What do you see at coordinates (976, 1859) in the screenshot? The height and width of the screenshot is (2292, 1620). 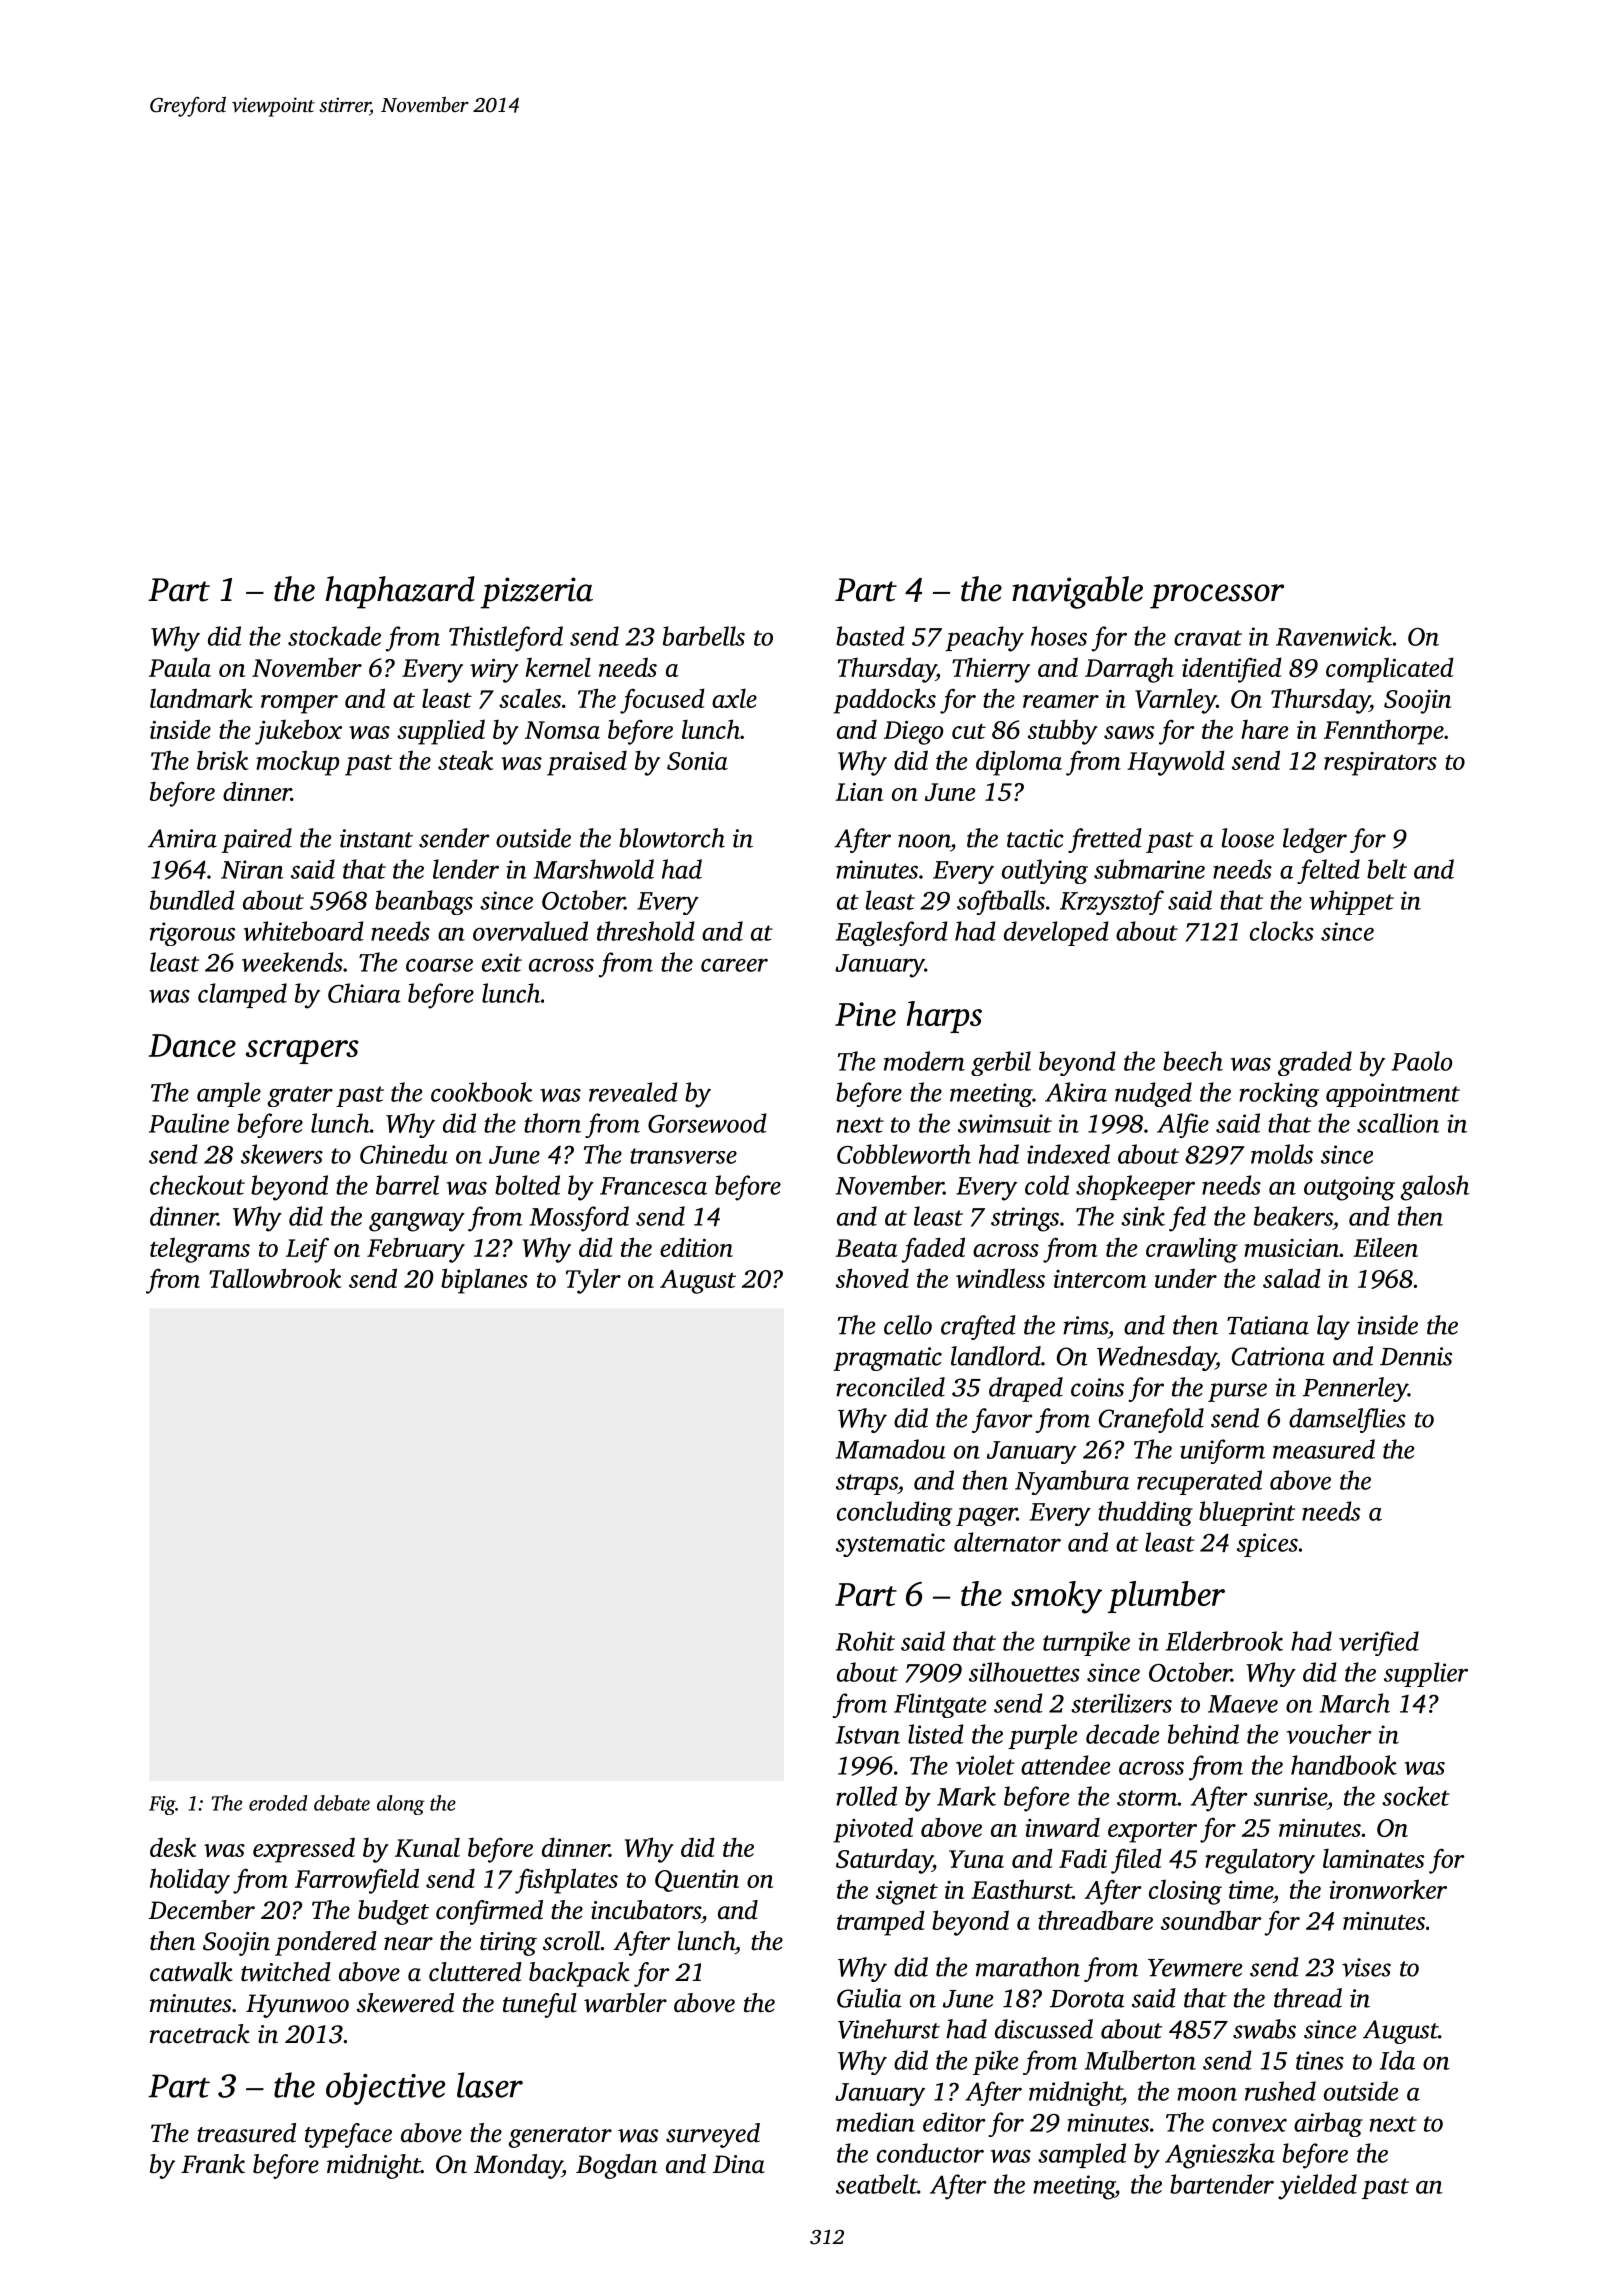 I see `Yuna` at bounding box center [976, 1859].
